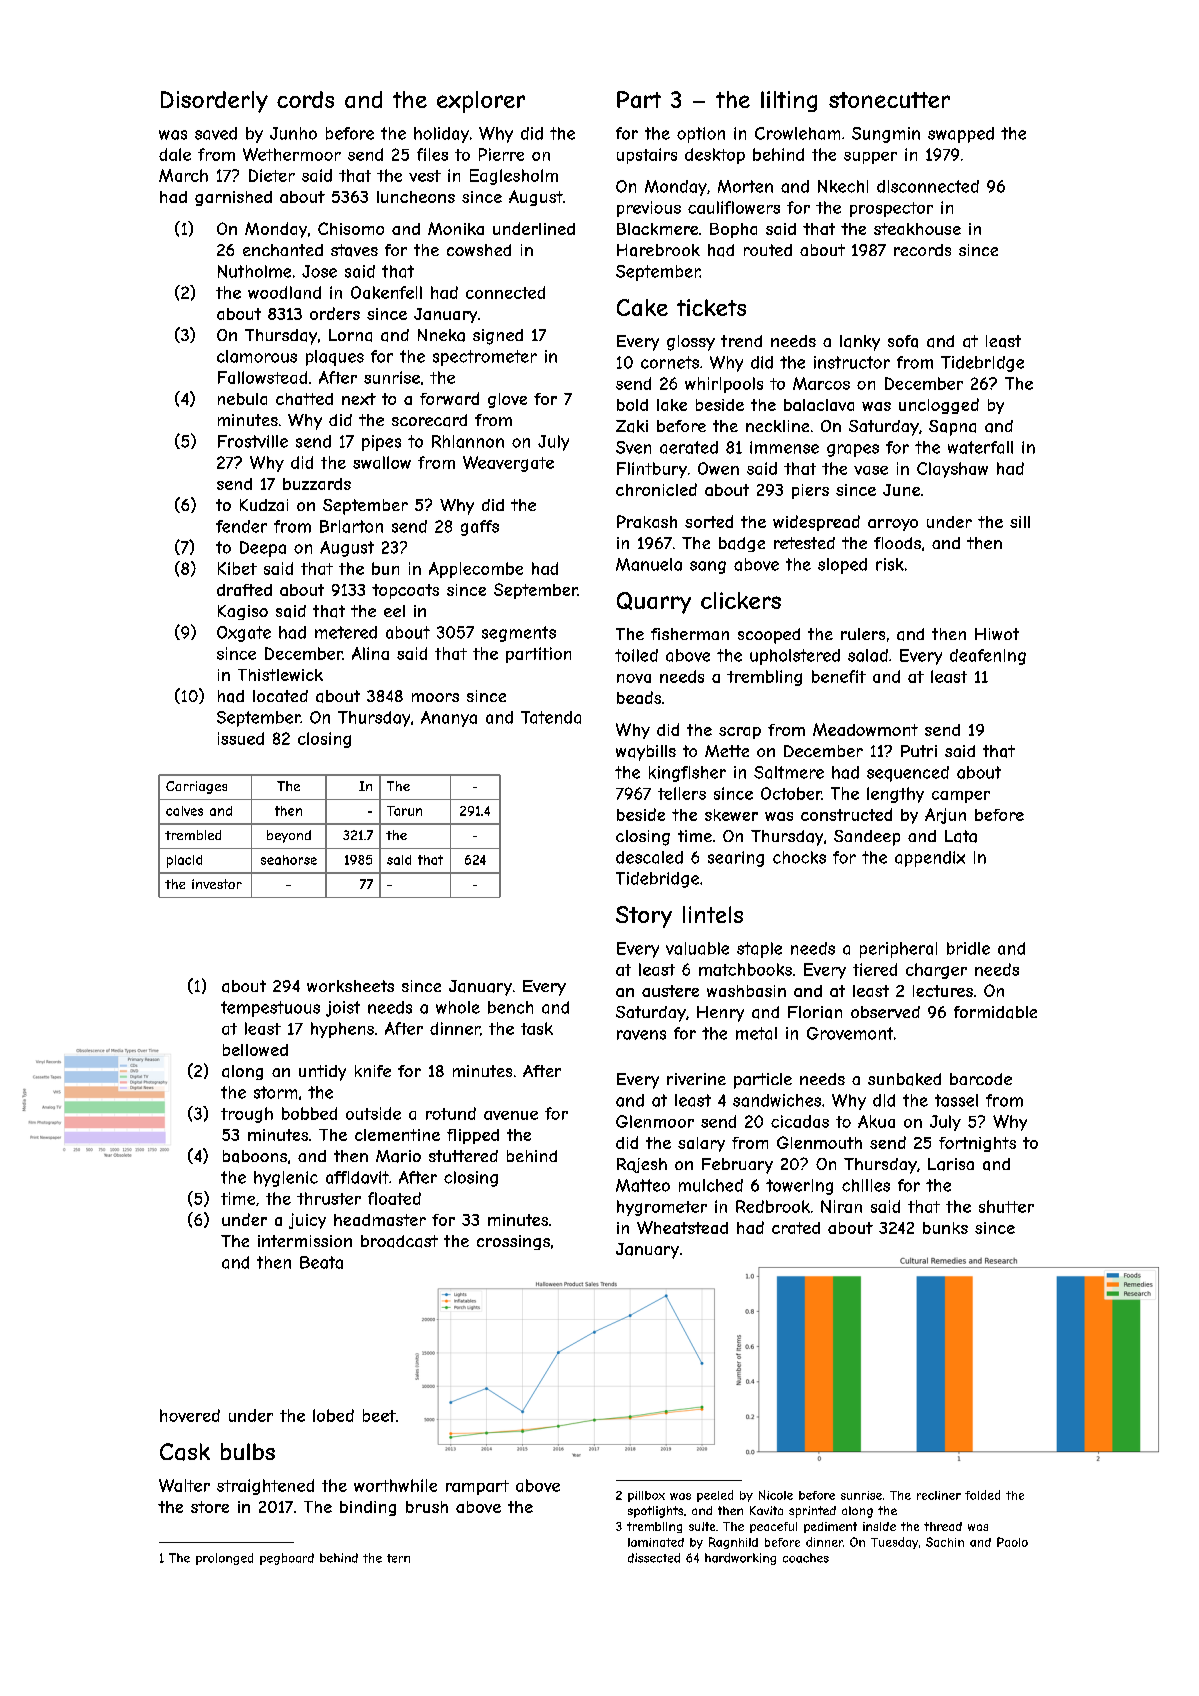 The width and height of the image is (1199, 1696). I want to click on cauliflowers, so click(734, 207).
